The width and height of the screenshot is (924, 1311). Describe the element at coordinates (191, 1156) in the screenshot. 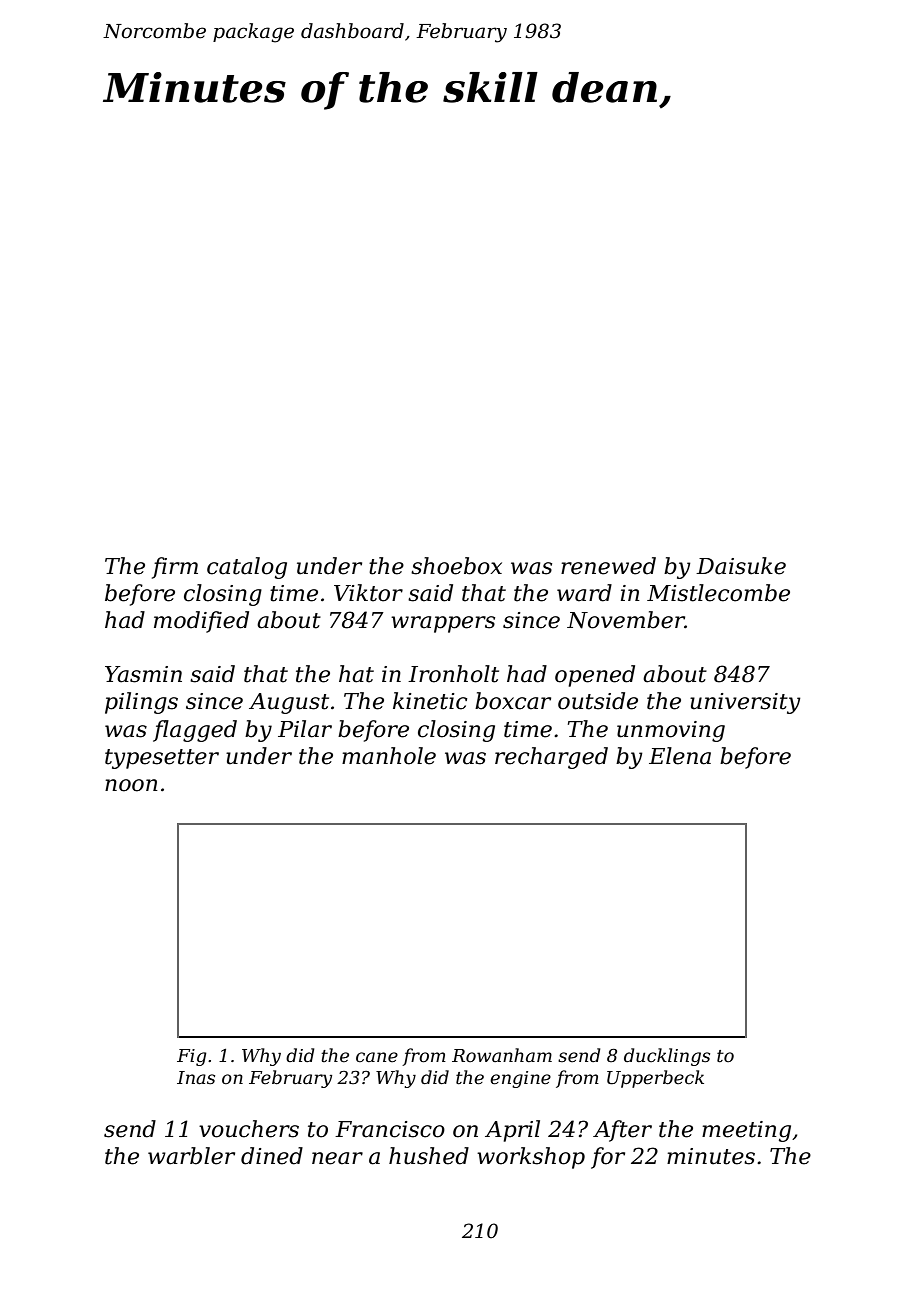

I see `warbler` at that location.
